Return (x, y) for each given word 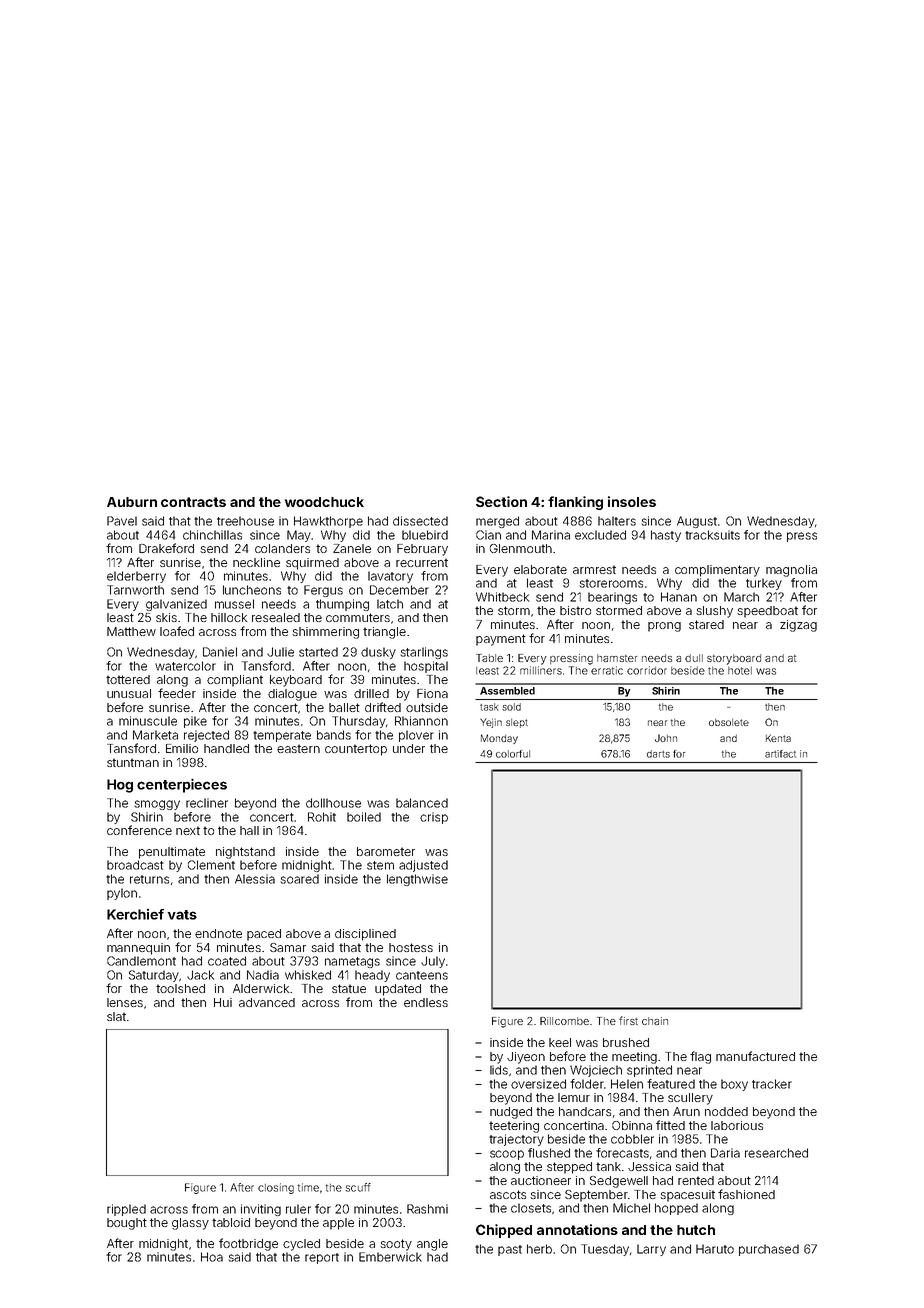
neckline (256, 562)
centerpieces (182, 786)
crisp (434, 818)
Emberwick (390, 1257)
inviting (261, 1210)
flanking (575, 503)
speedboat (767, 612)
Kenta (778, 738)
